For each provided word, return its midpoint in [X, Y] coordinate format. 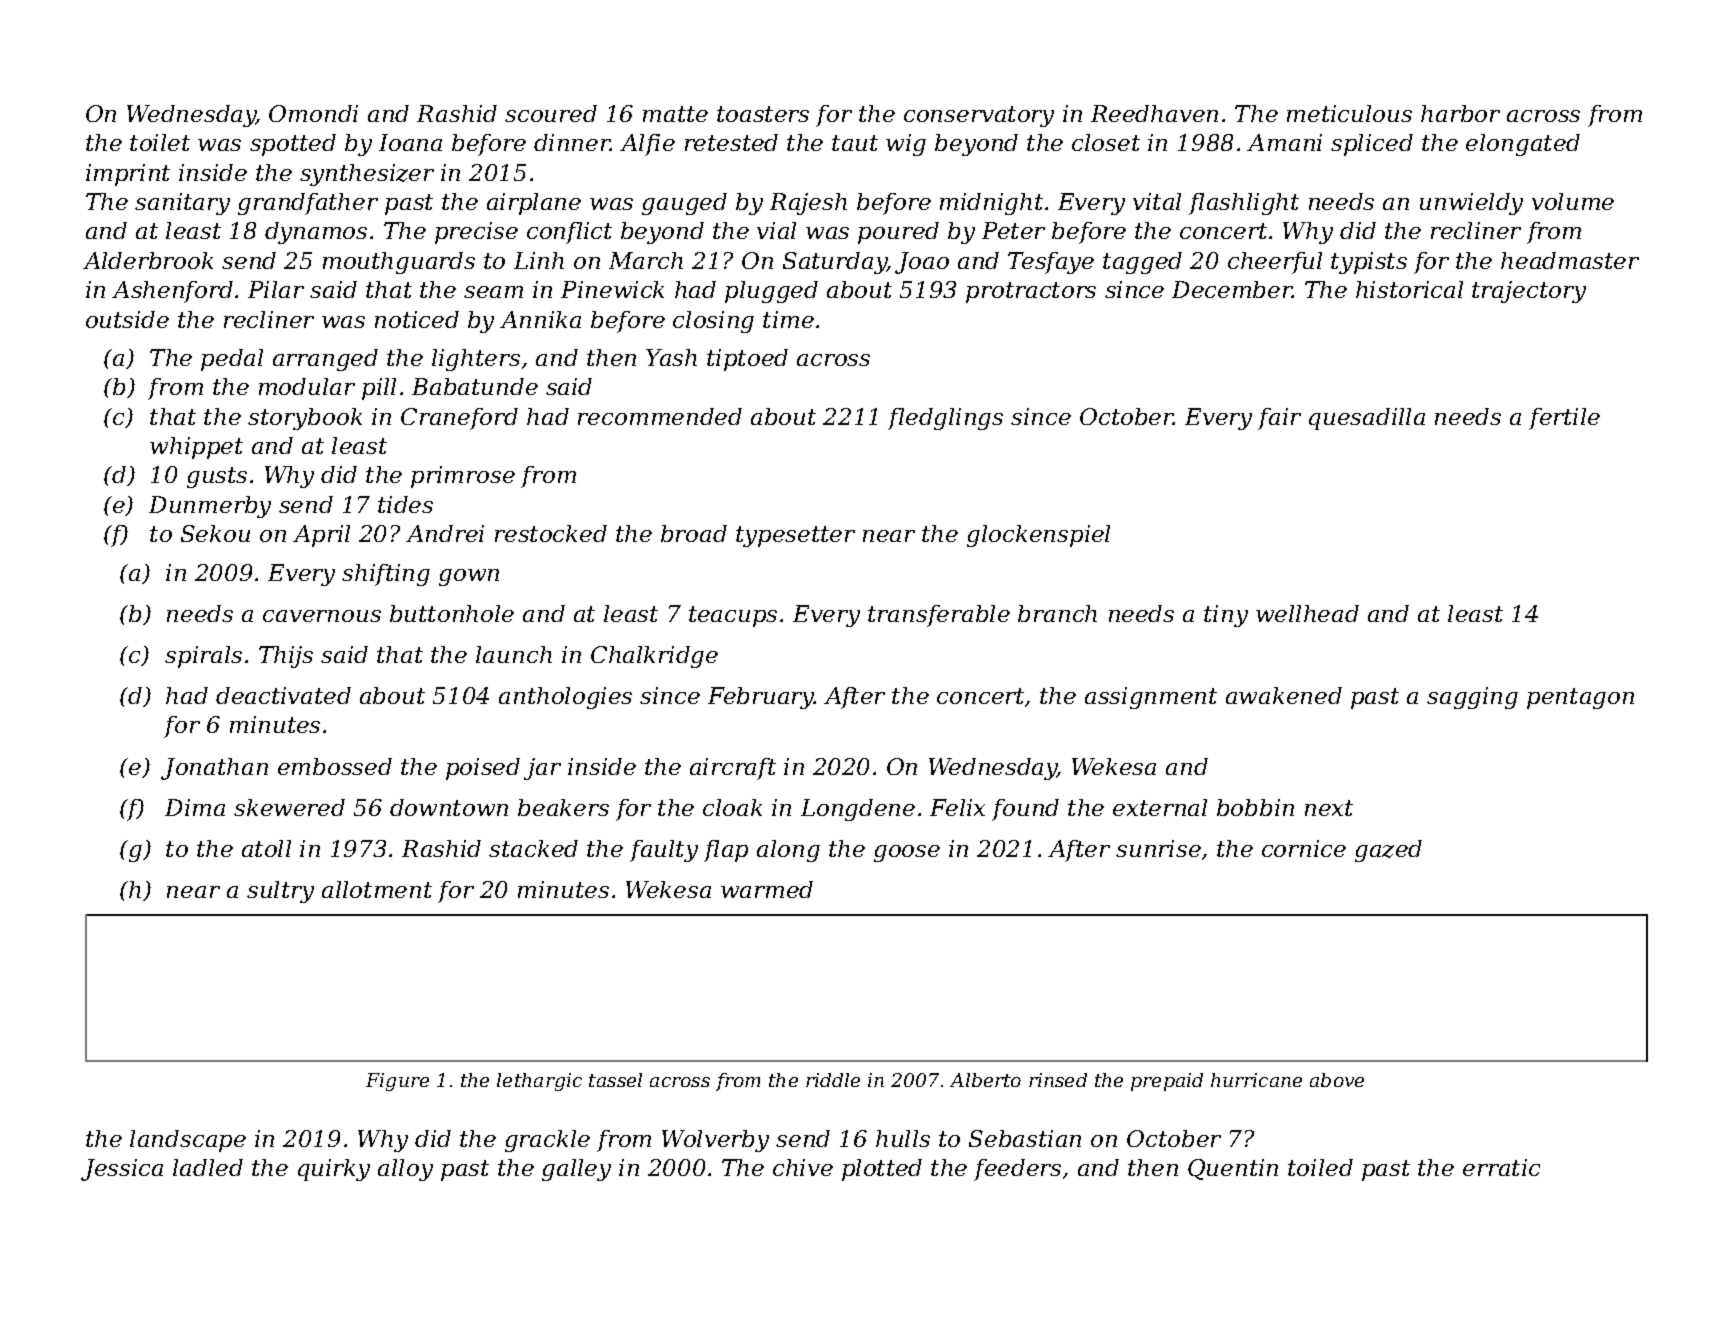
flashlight [1244, 204]
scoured [551, 113]
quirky [334, 1170]
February [761, 698]
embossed [335, 766]
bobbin [1255, 807]
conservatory [979, 116]
